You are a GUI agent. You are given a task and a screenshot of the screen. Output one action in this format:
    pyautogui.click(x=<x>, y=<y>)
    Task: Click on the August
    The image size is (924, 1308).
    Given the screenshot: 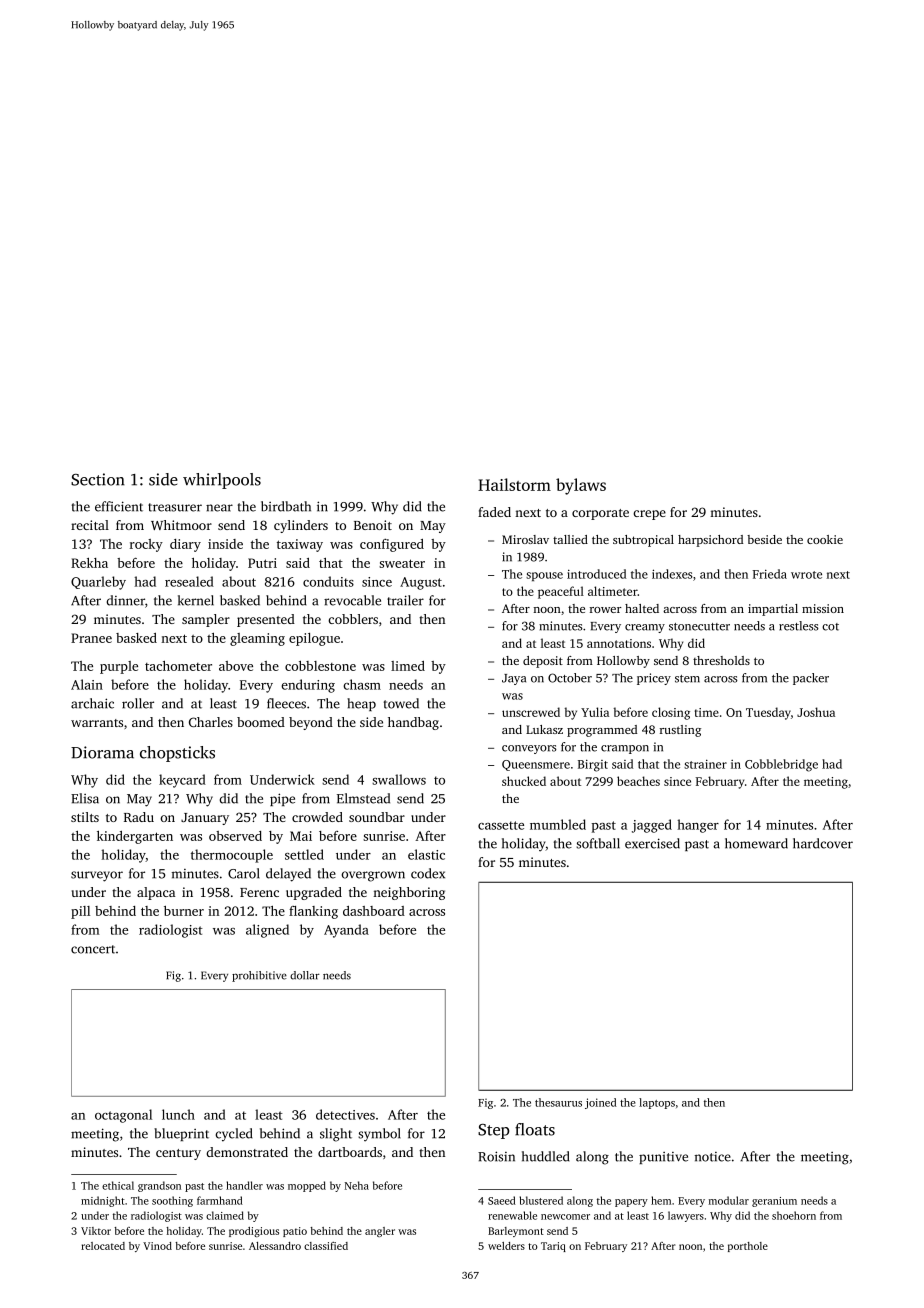 What is the action you would take?
    pyautogui.click(x=421, y=583)
